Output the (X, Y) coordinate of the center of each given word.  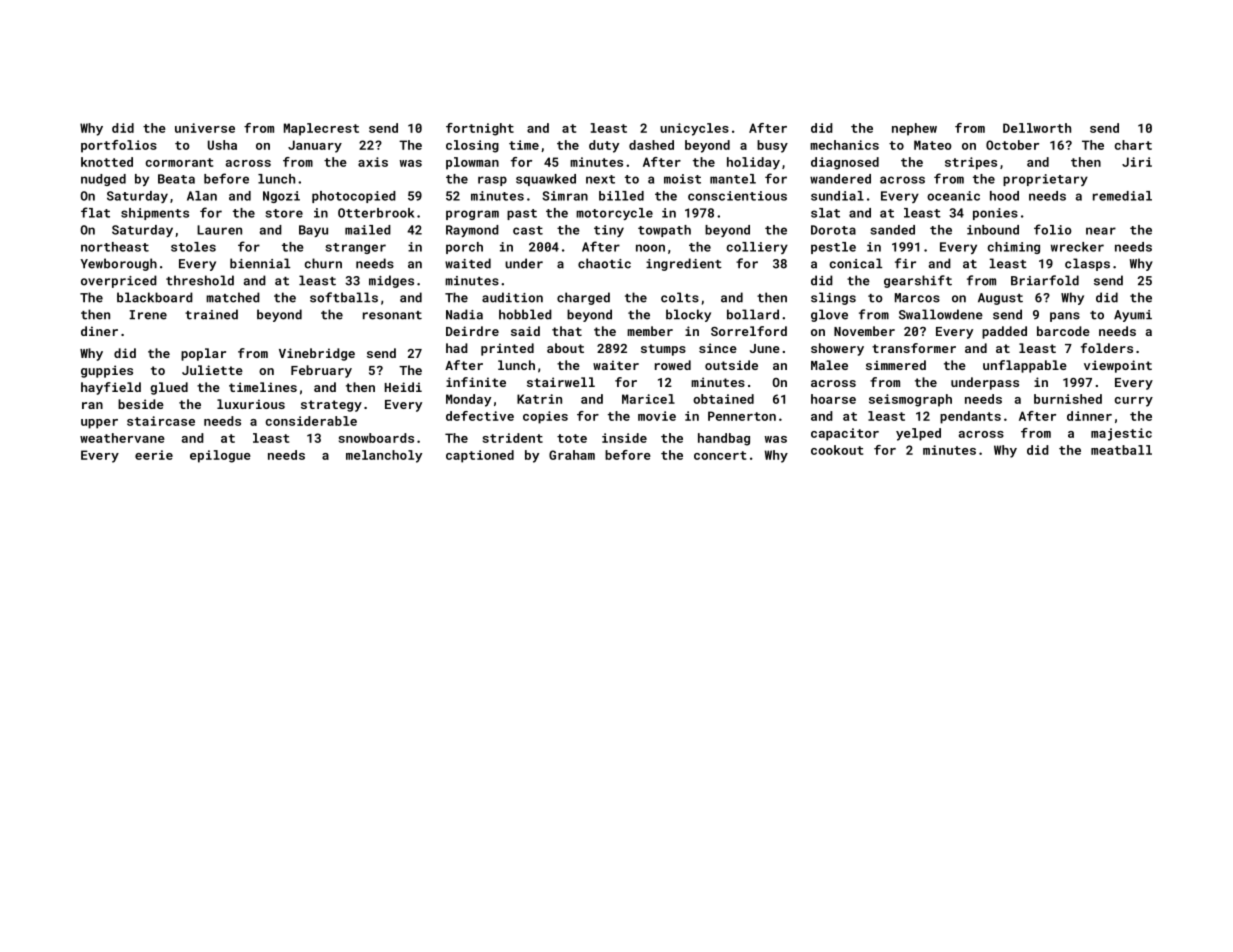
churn (323, 263)
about (565, 348)
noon (650, 248)
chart (1133, 145)
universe (205, 128)
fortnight (480, 129)
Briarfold (1045, 280)
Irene (148, 315)
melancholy (384, 456)
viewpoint (1118, 366)
